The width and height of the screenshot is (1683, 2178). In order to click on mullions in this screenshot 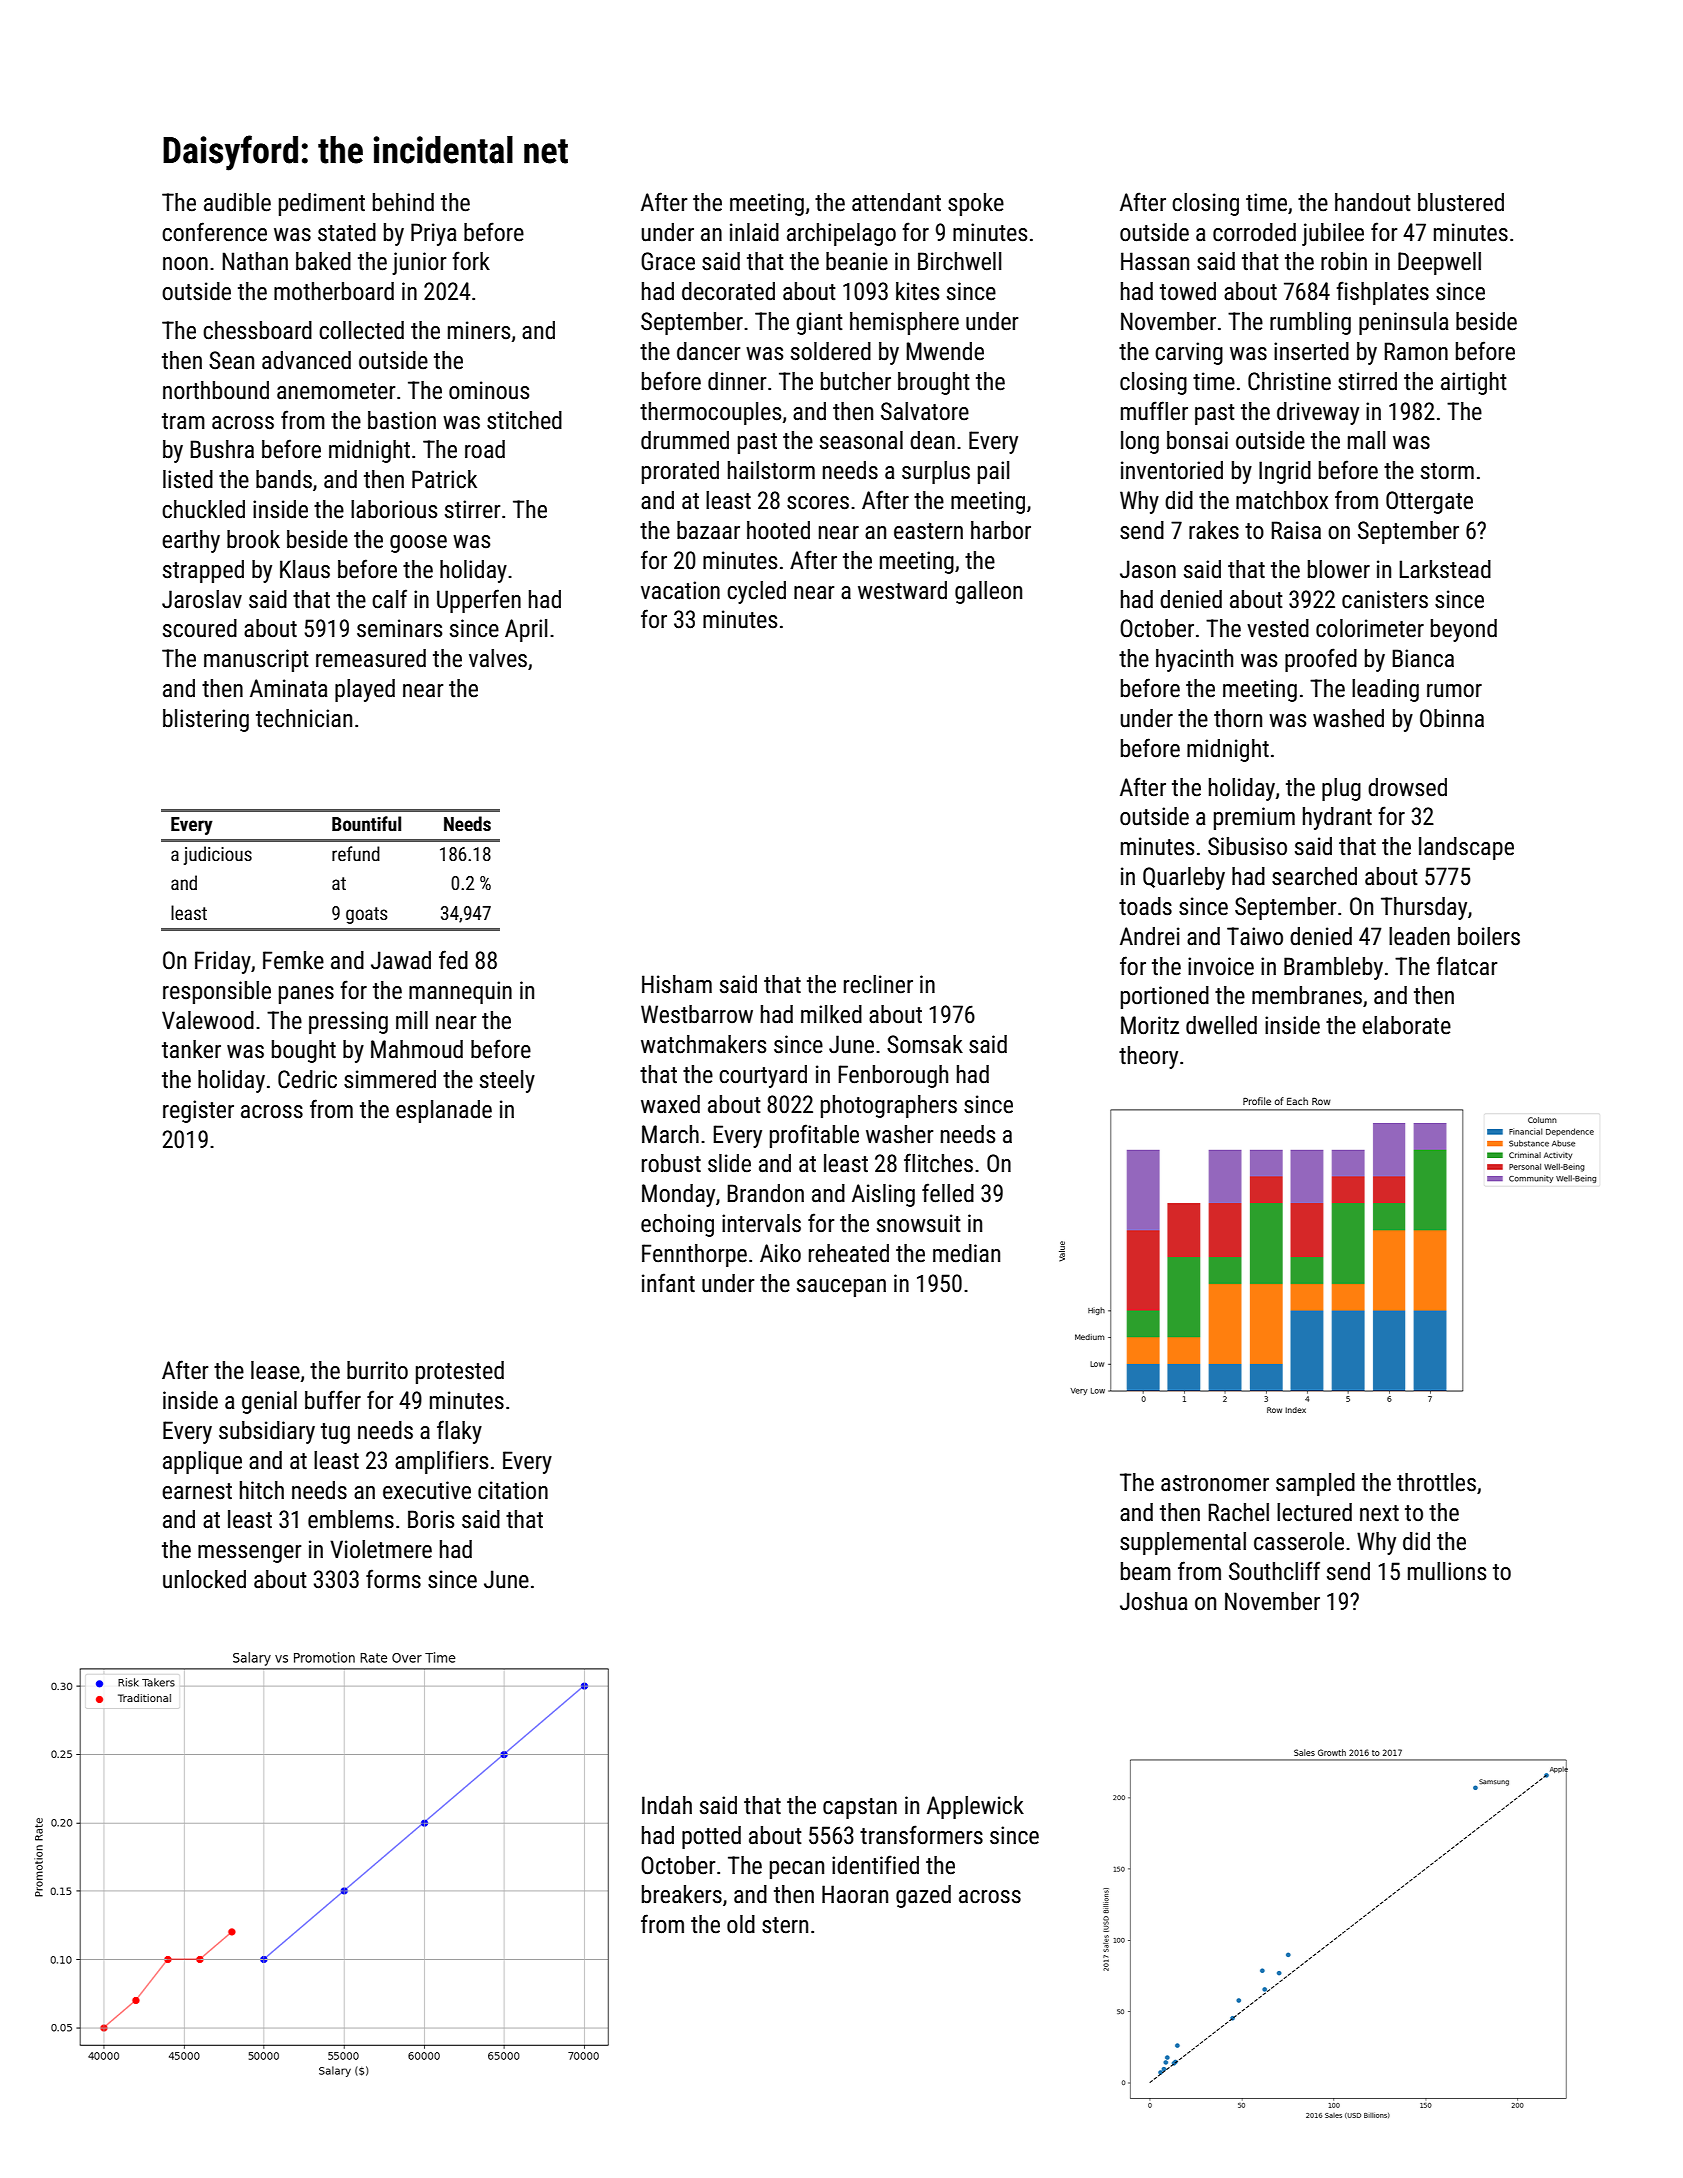, I will do `click(1447, 1571)`.
